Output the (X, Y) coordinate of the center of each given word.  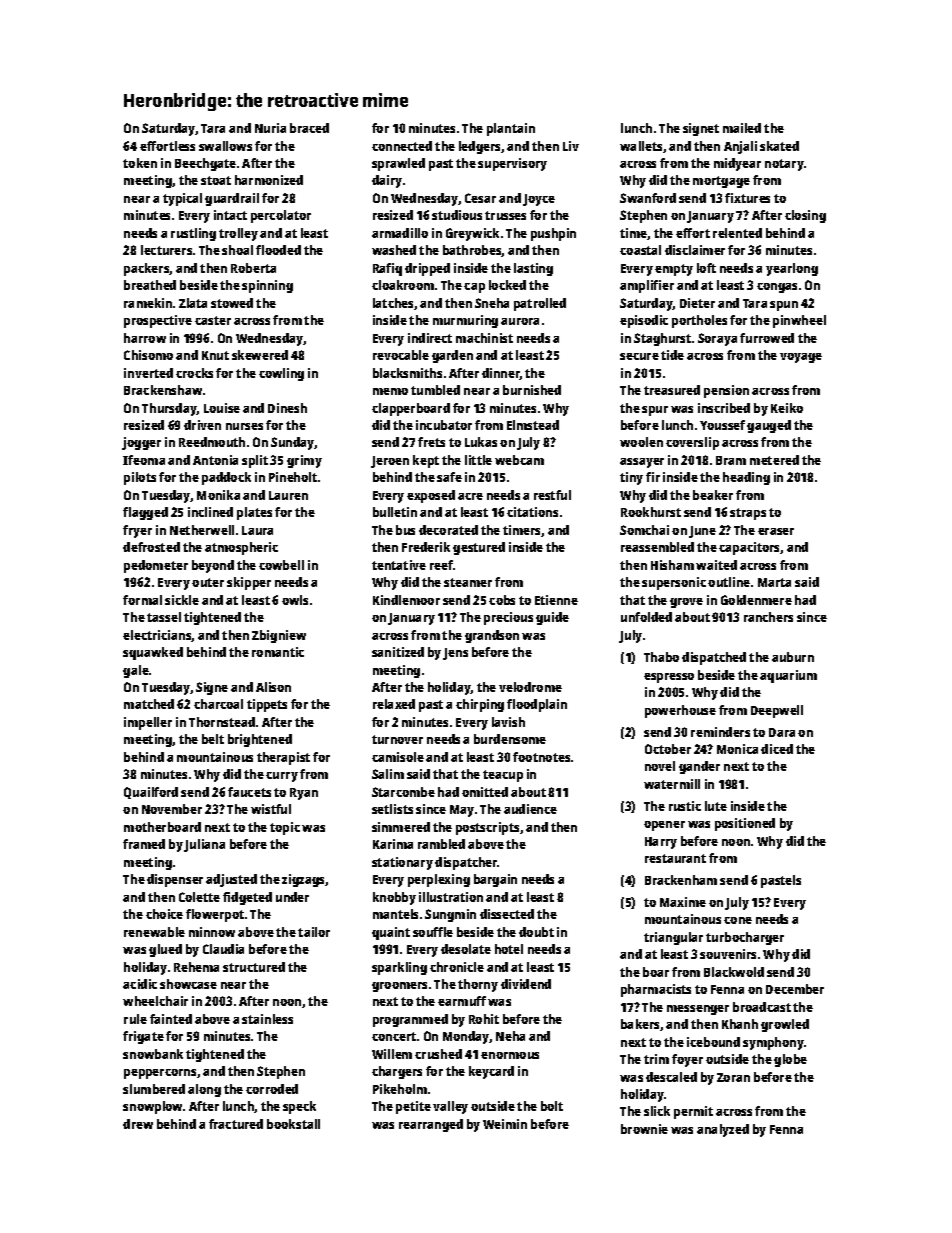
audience (530, 809)
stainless (267, 1019)
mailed (742, 128)
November (172, 809)
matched (149, 704)
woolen (641, 442)
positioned (745, 824)
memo (390, 391)
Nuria (270, 128)
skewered (260, 355)
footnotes (541, 757)
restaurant (675, 858)
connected (402, 146)
